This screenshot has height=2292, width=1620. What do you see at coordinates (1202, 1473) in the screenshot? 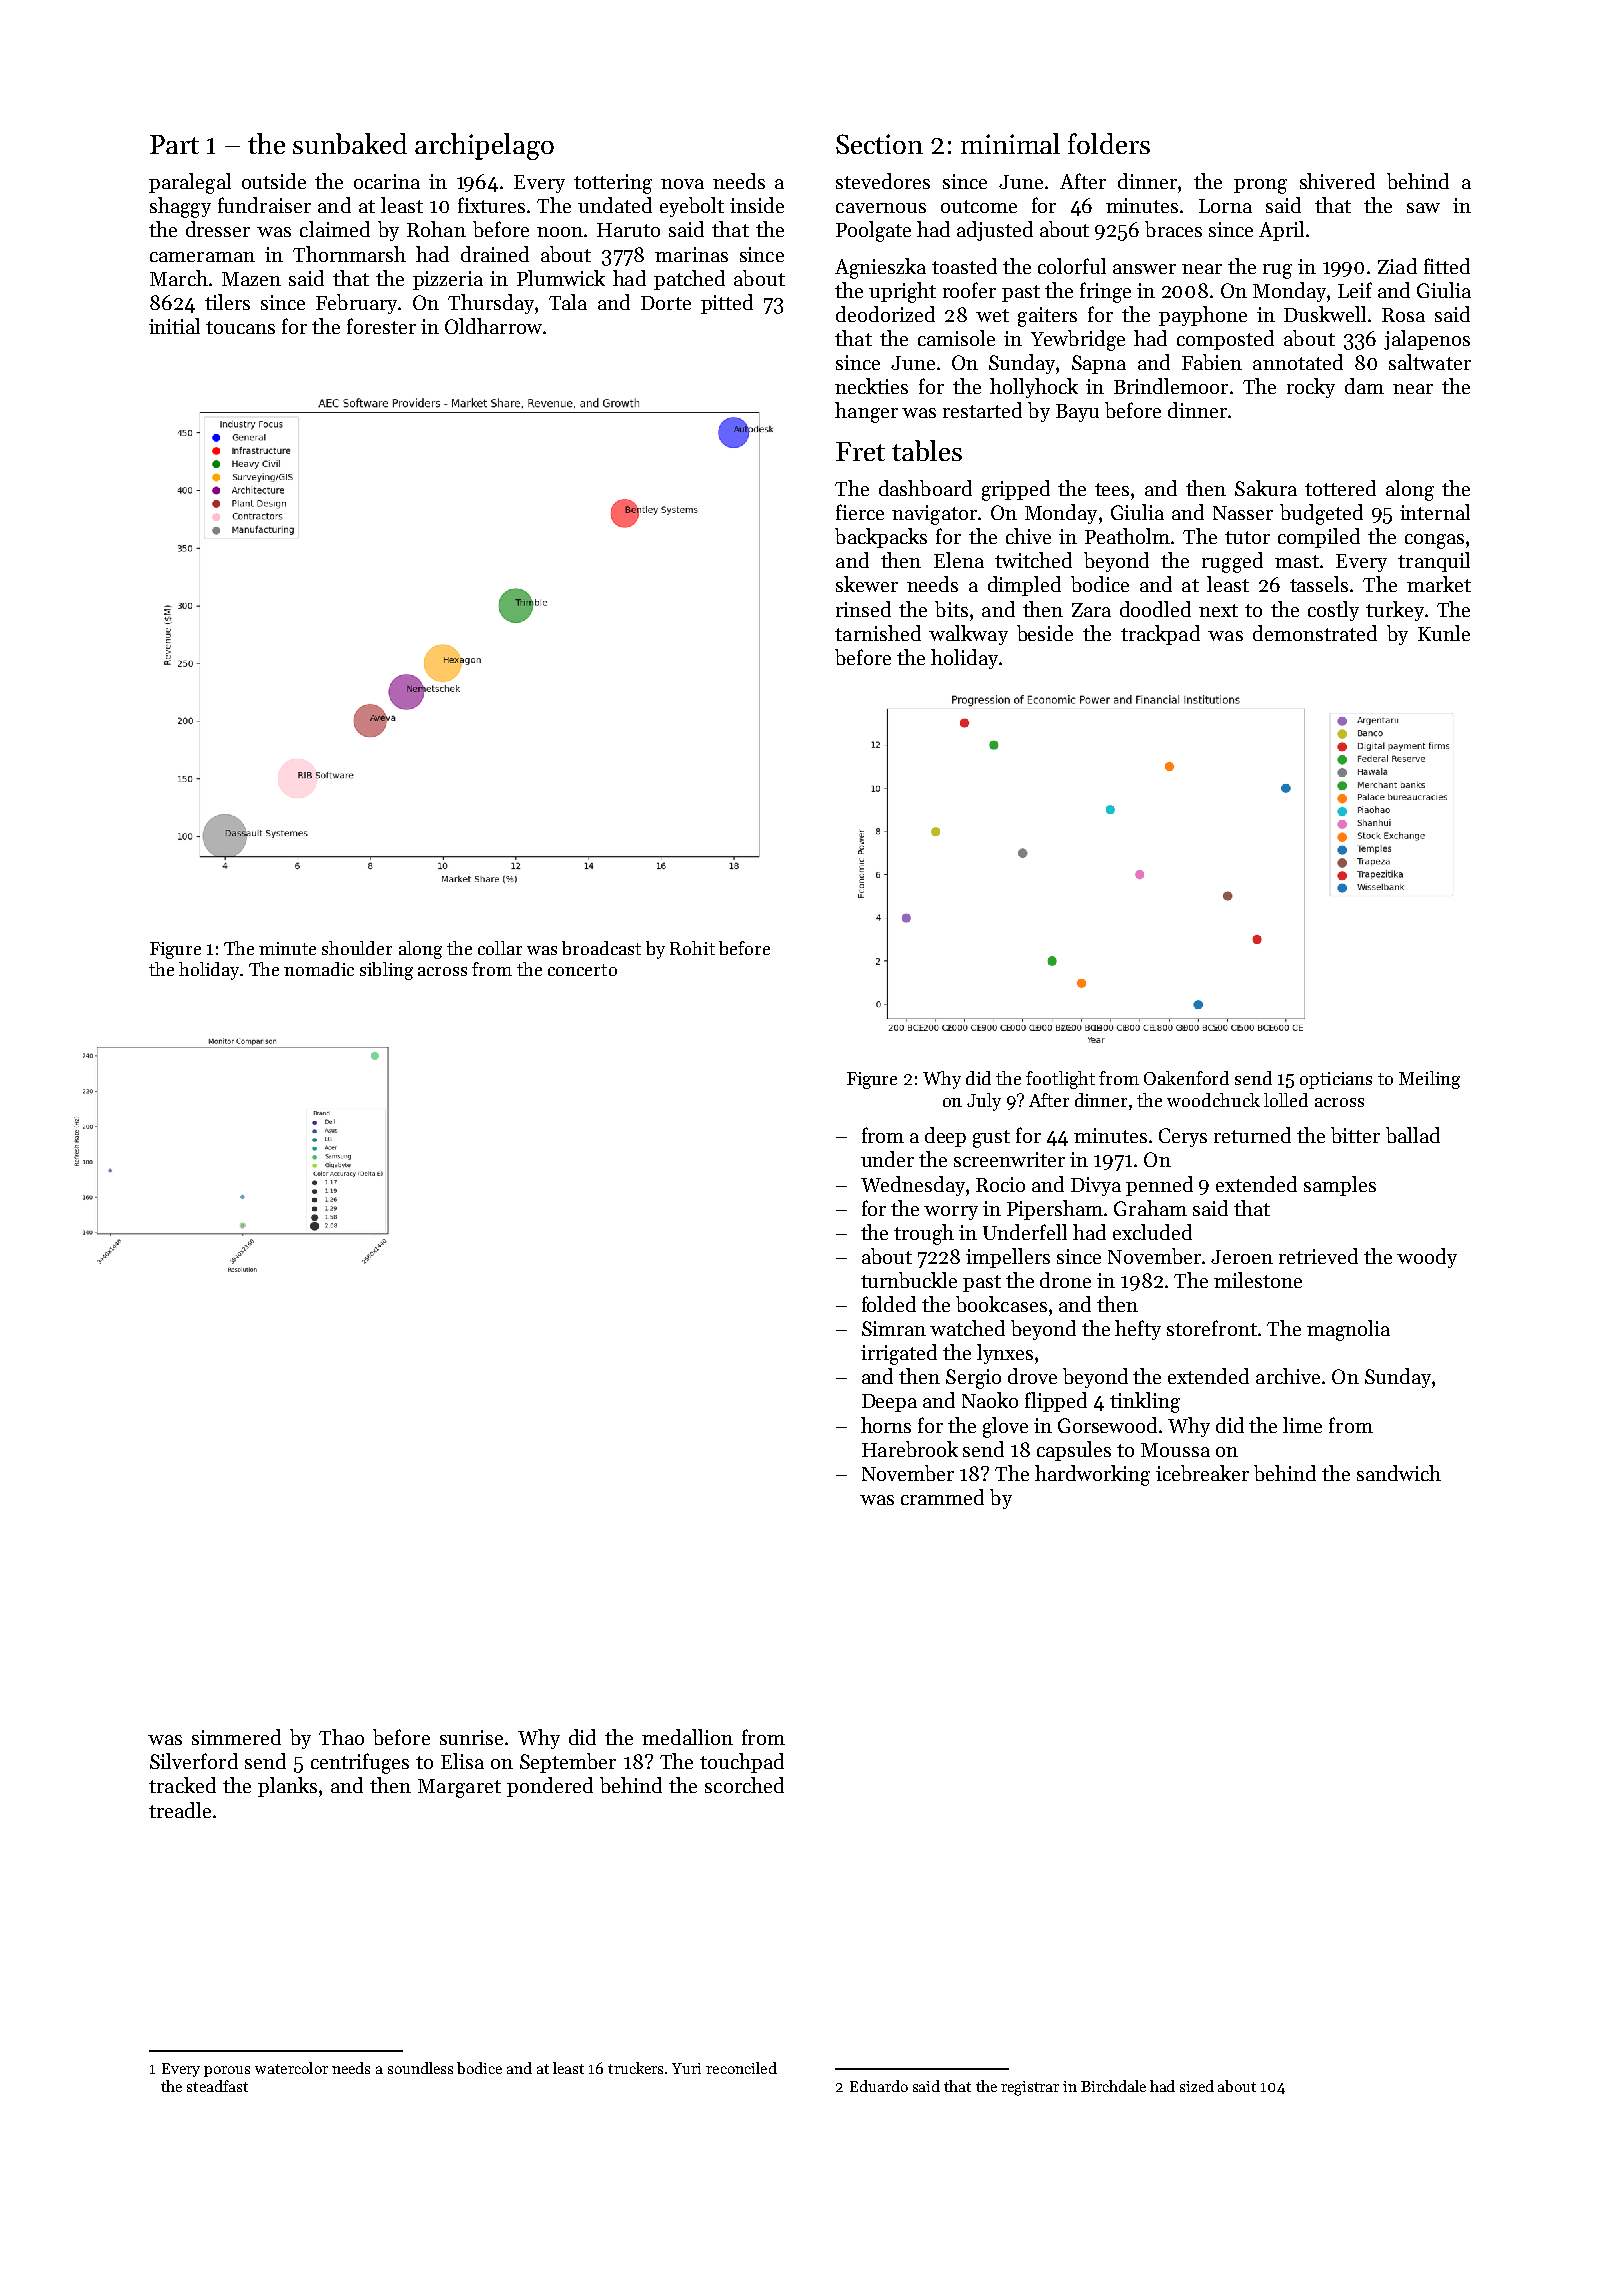
I see `icebreaker` at bounding box center [1202, 1473].
